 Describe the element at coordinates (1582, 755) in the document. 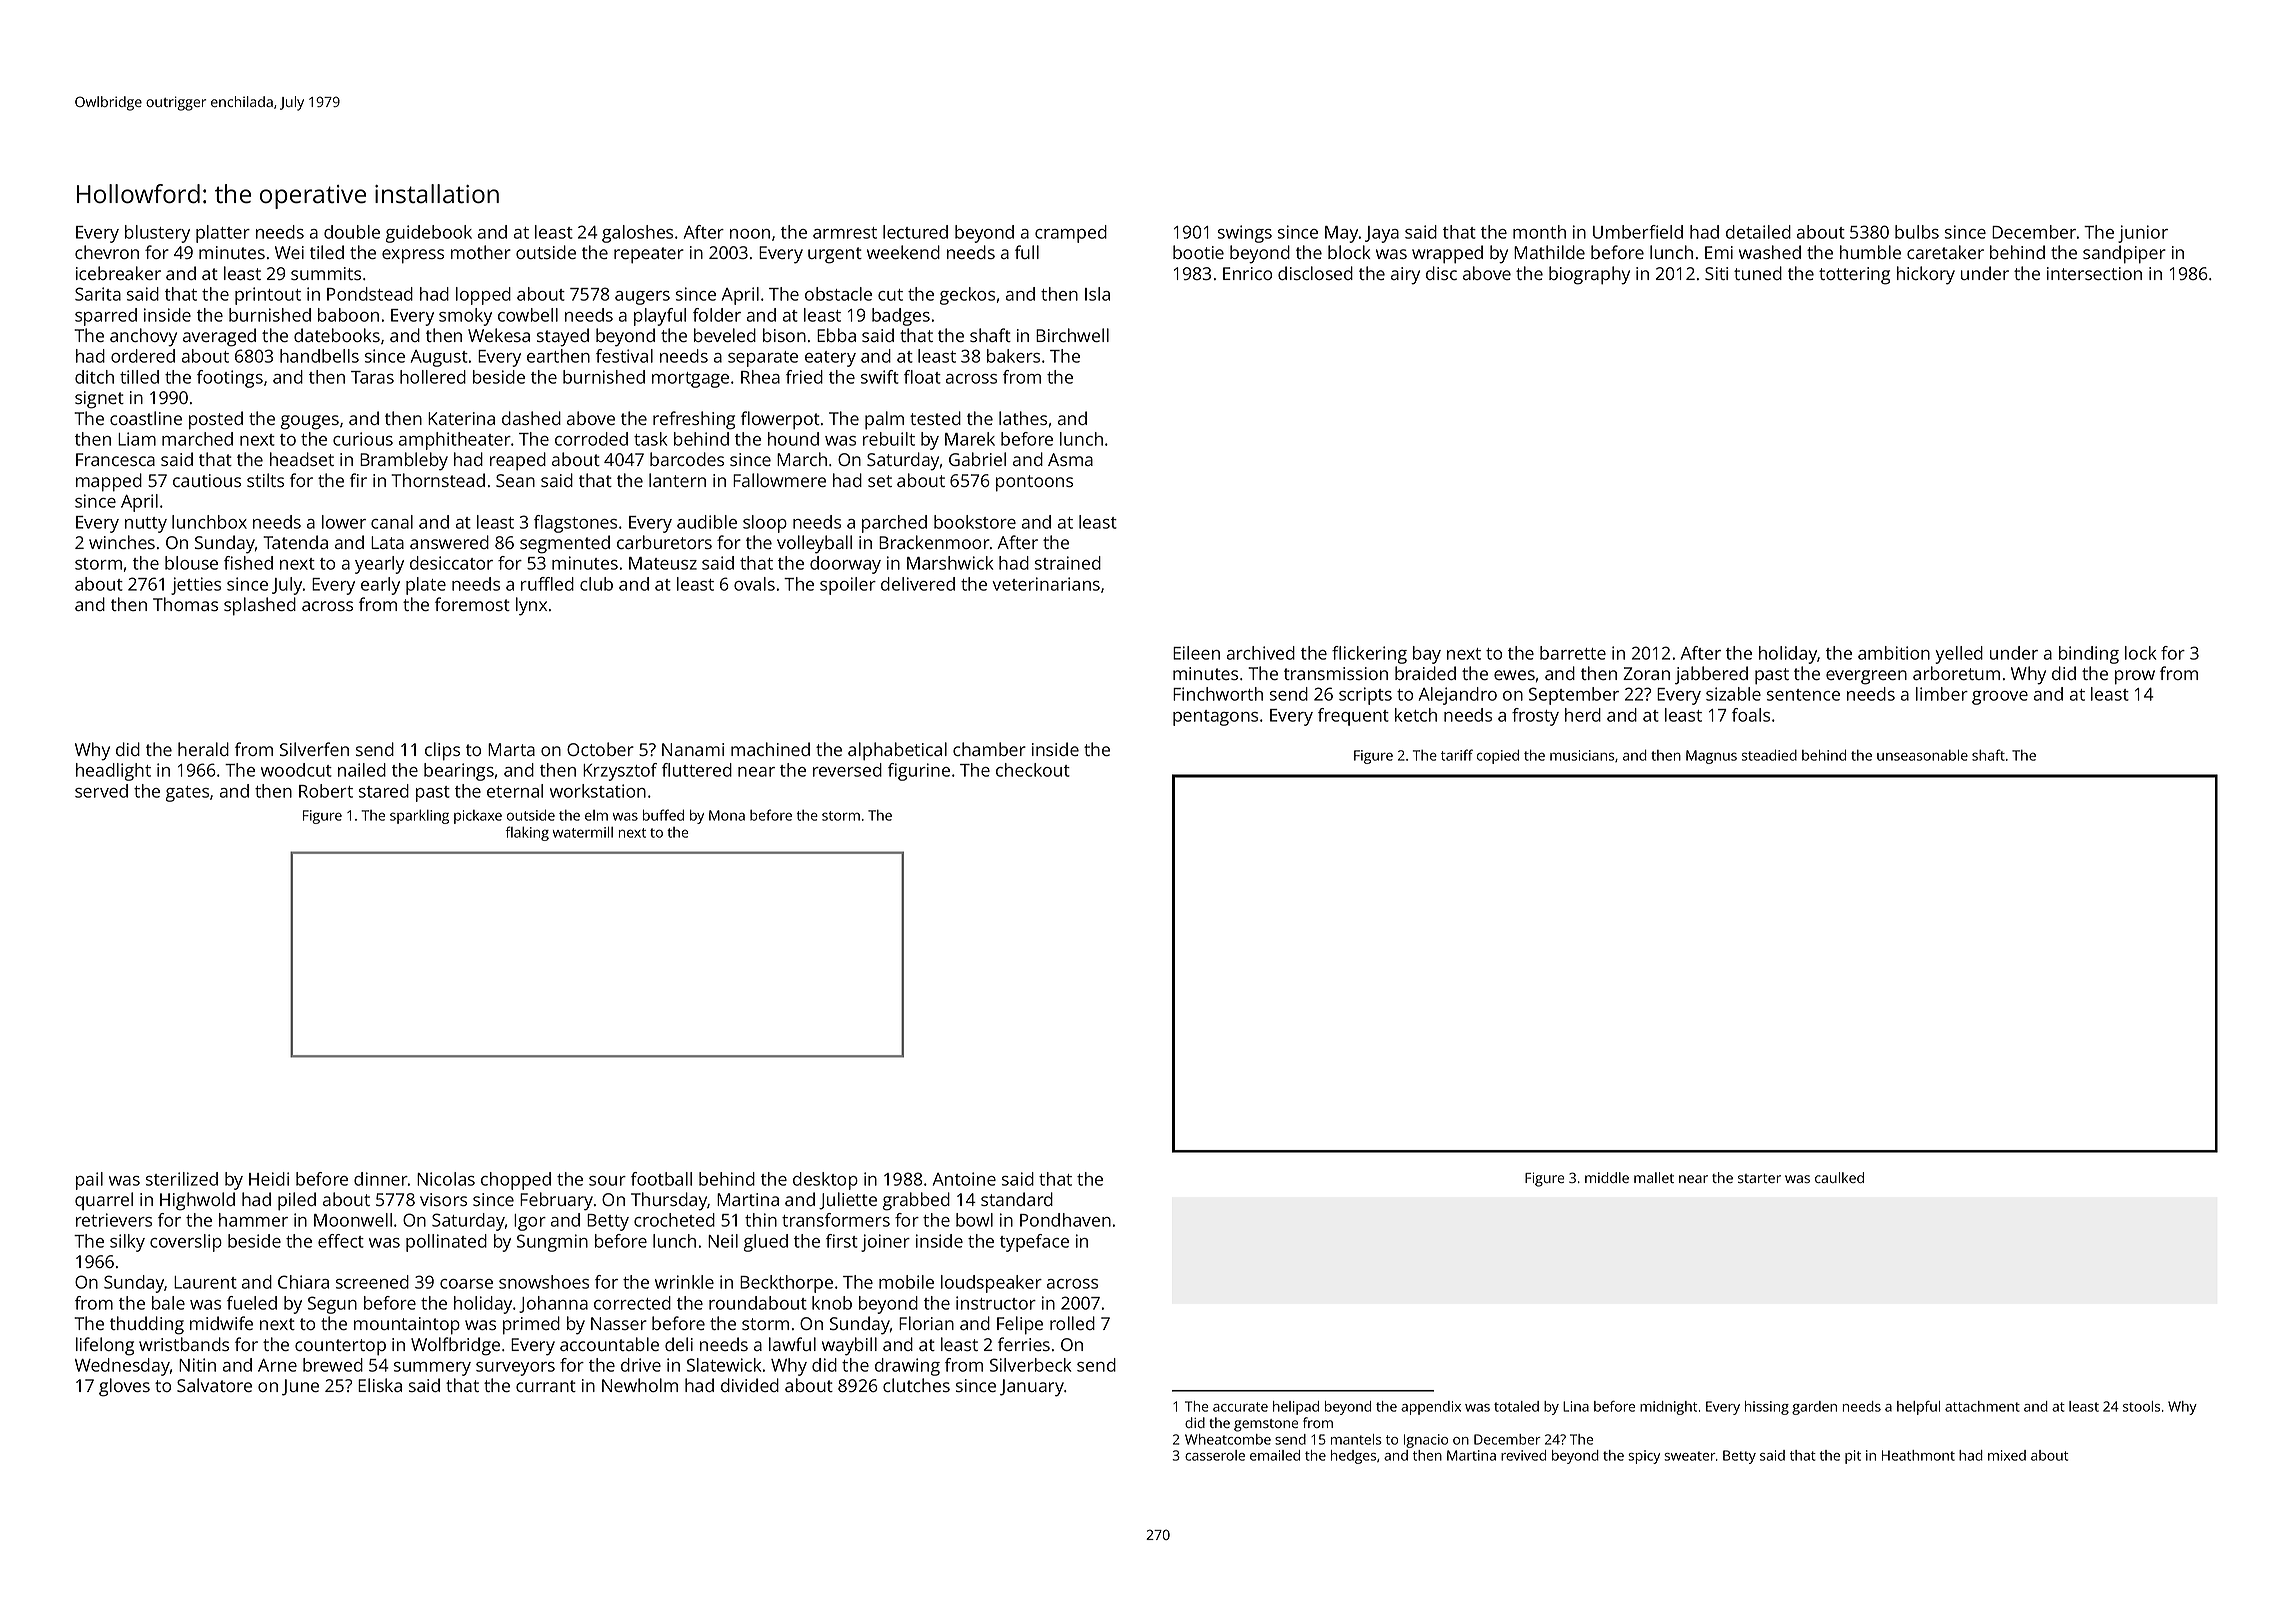

I see `musicians` at that location.
